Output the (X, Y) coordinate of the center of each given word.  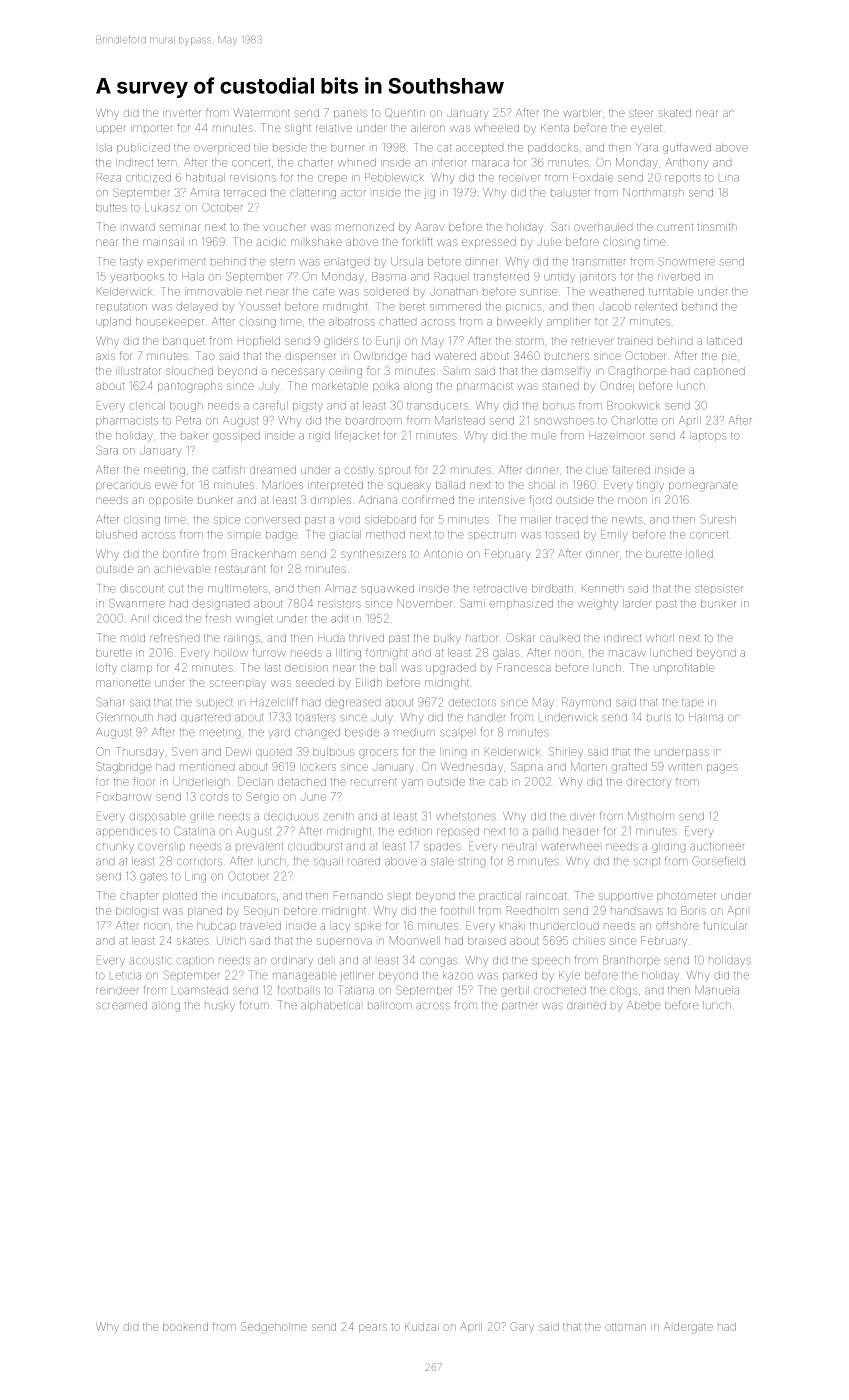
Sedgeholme (274, 1327)
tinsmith (717, 227)
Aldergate (688, 1328)
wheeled (497, 128)
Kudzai (422, 1327)
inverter (181, 113)
